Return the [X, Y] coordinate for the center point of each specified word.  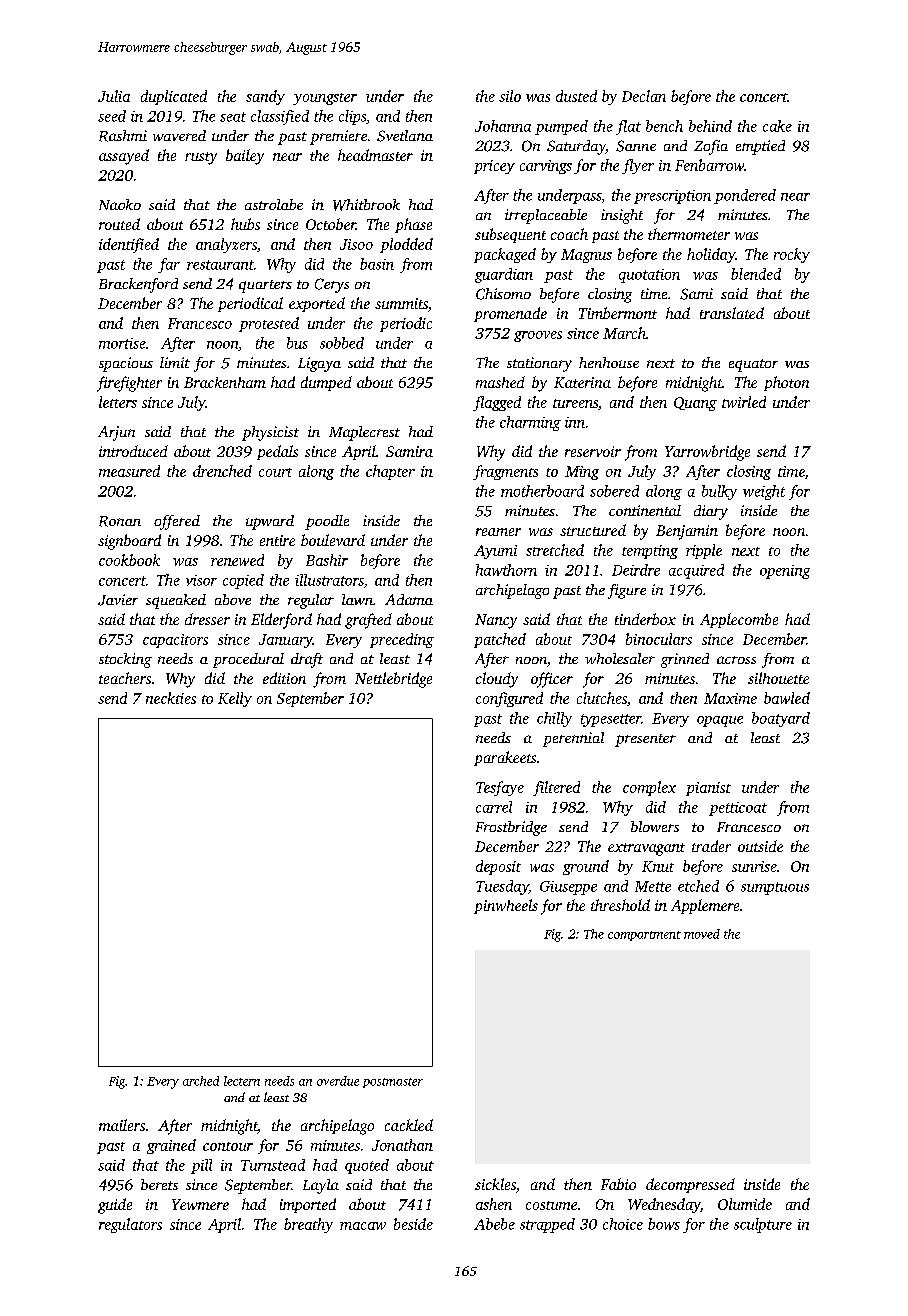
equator [753, 365]
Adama [409, 599]
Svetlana [405, 136]
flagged [497, 403]
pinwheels [506, 906]
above [233, 599]
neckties [171, 698]
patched [500, 640]
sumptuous [775, 888]
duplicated [174, 97]
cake [777, 126]
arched [201, 1081]
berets [159, 1184]
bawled [787, 698]
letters [118, 402]
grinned [685, 660]
